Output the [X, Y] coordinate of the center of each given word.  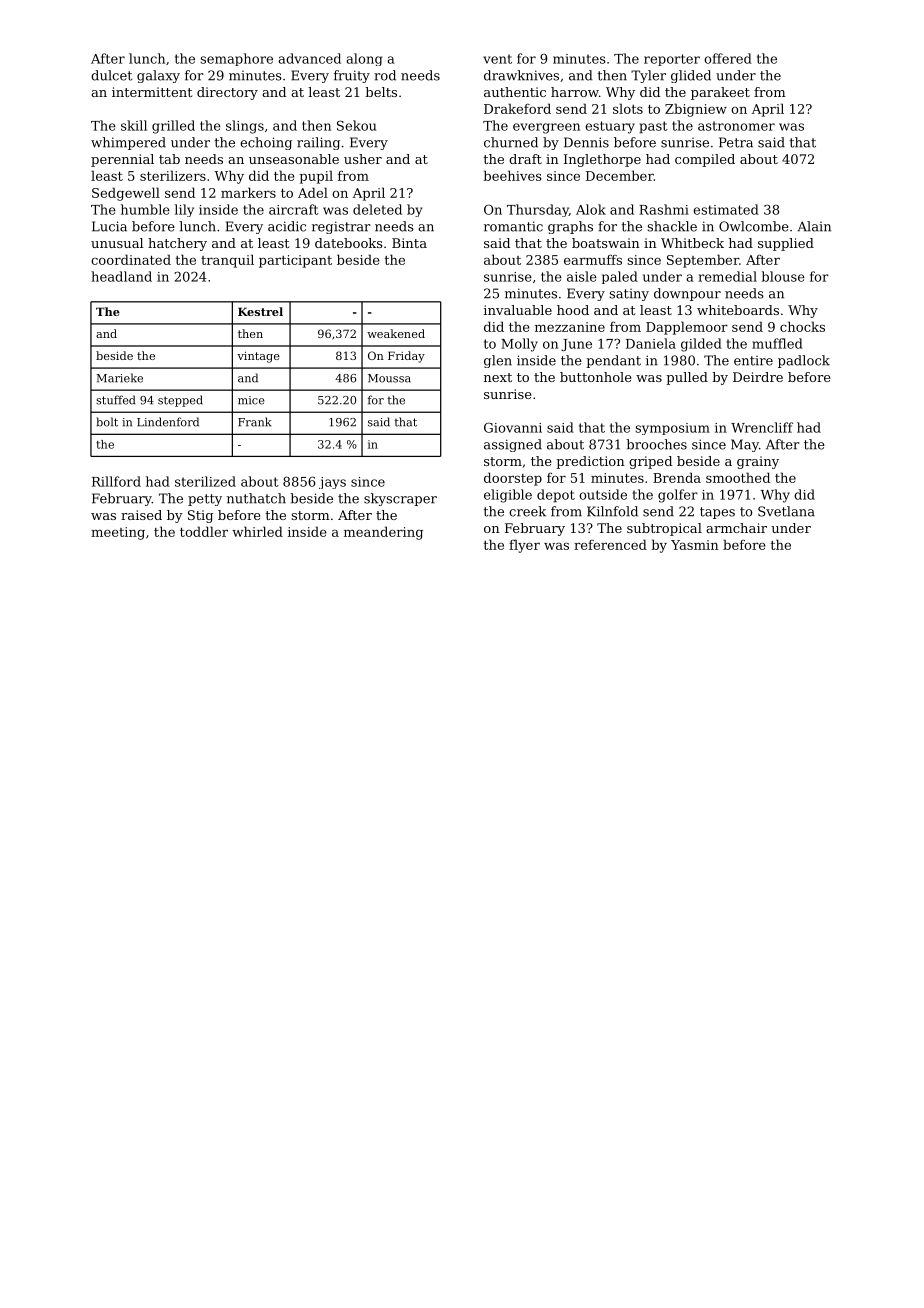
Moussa [389, 378]
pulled [687, 378]
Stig [200, 516]
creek [527, 511]
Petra [736, 142]
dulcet [111, 75]
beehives [512, 175]
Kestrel [260, 311]
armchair [736, 528]
